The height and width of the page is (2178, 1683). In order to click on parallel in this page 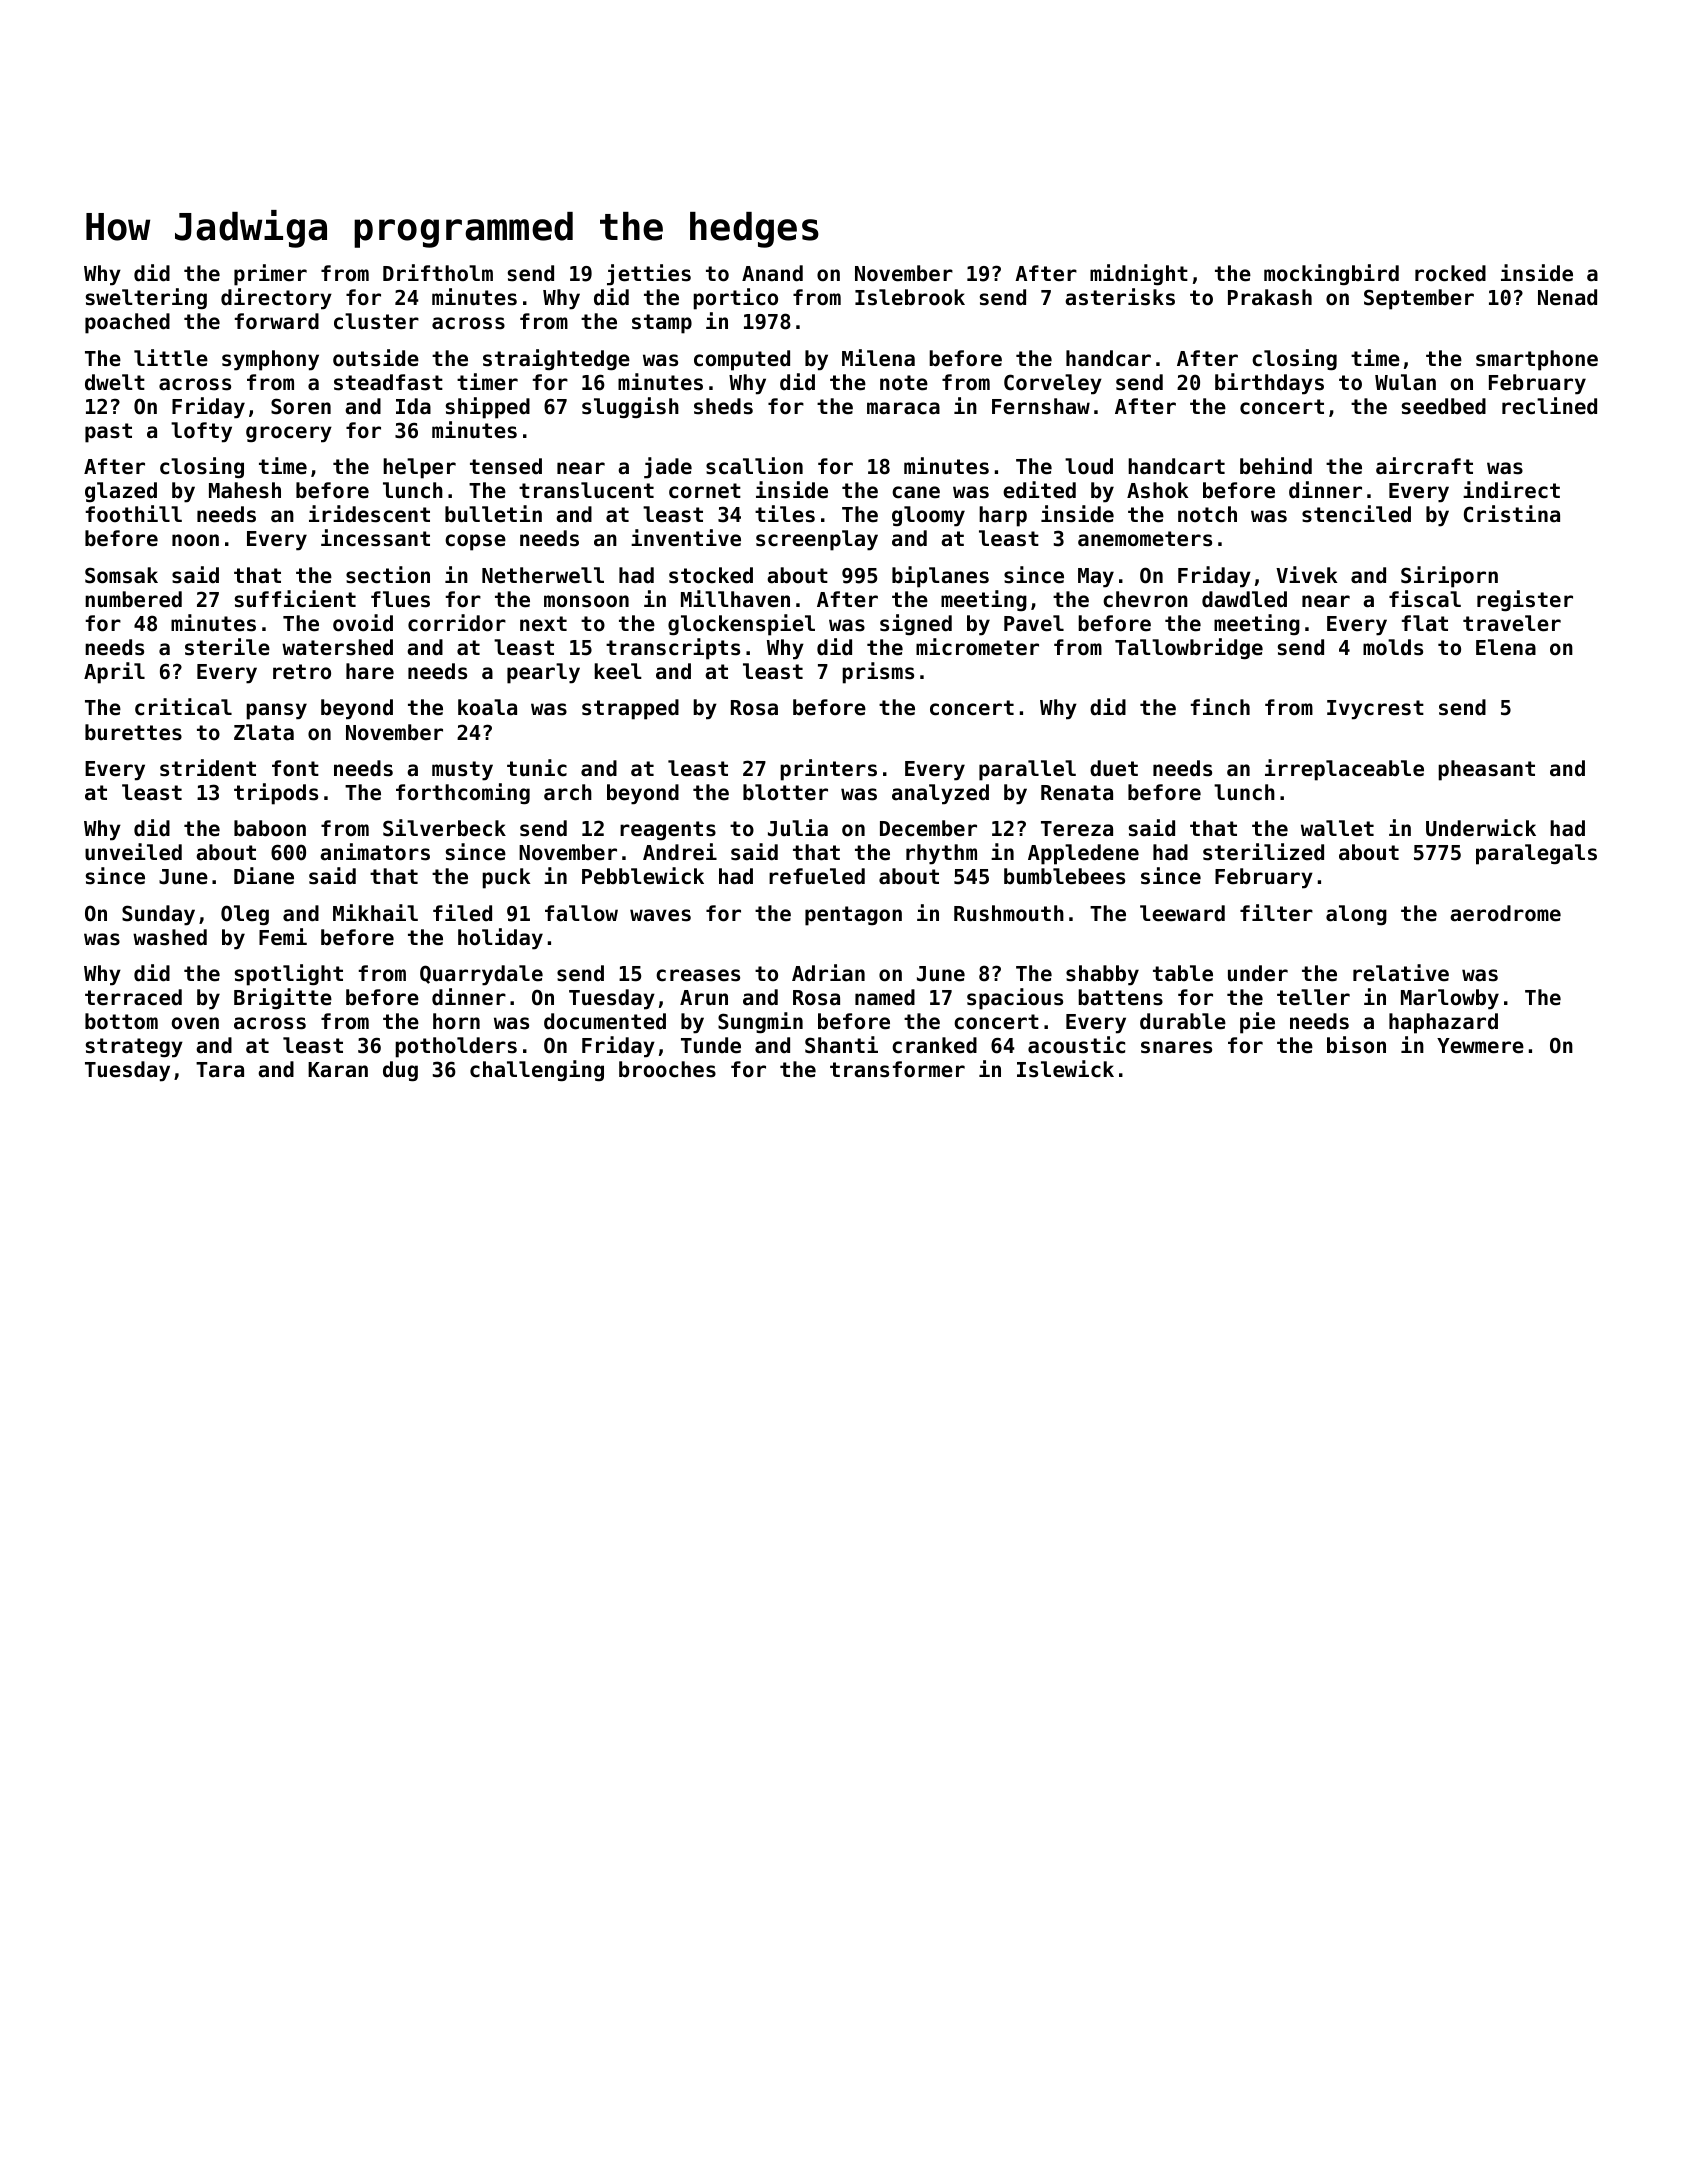, I will do `click(1027, 770)`.
